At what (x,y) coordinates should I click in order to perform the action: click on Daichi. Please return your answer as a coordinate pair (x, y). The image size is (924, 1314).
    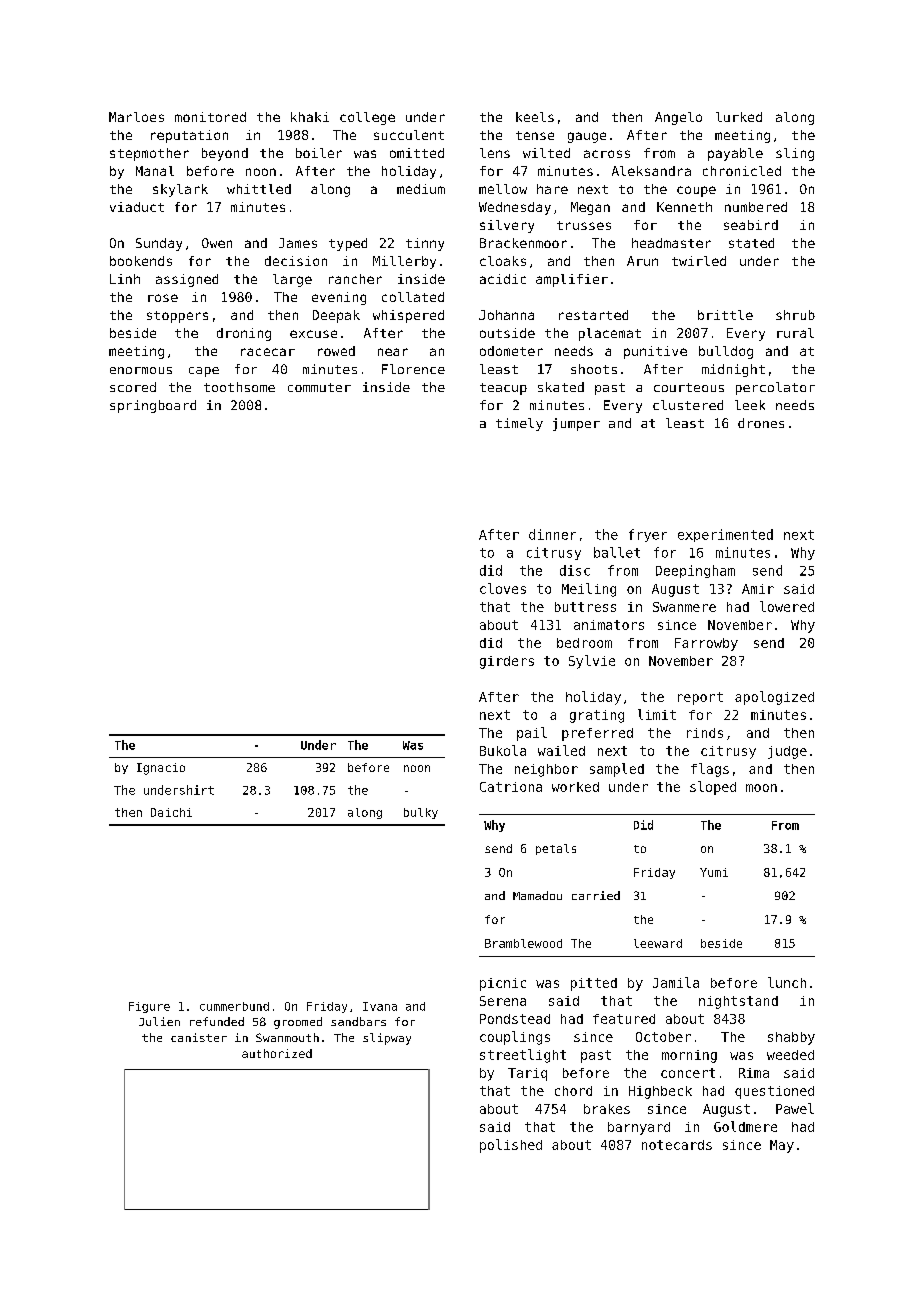
    Looking at the image, I should click on (171, 812).
